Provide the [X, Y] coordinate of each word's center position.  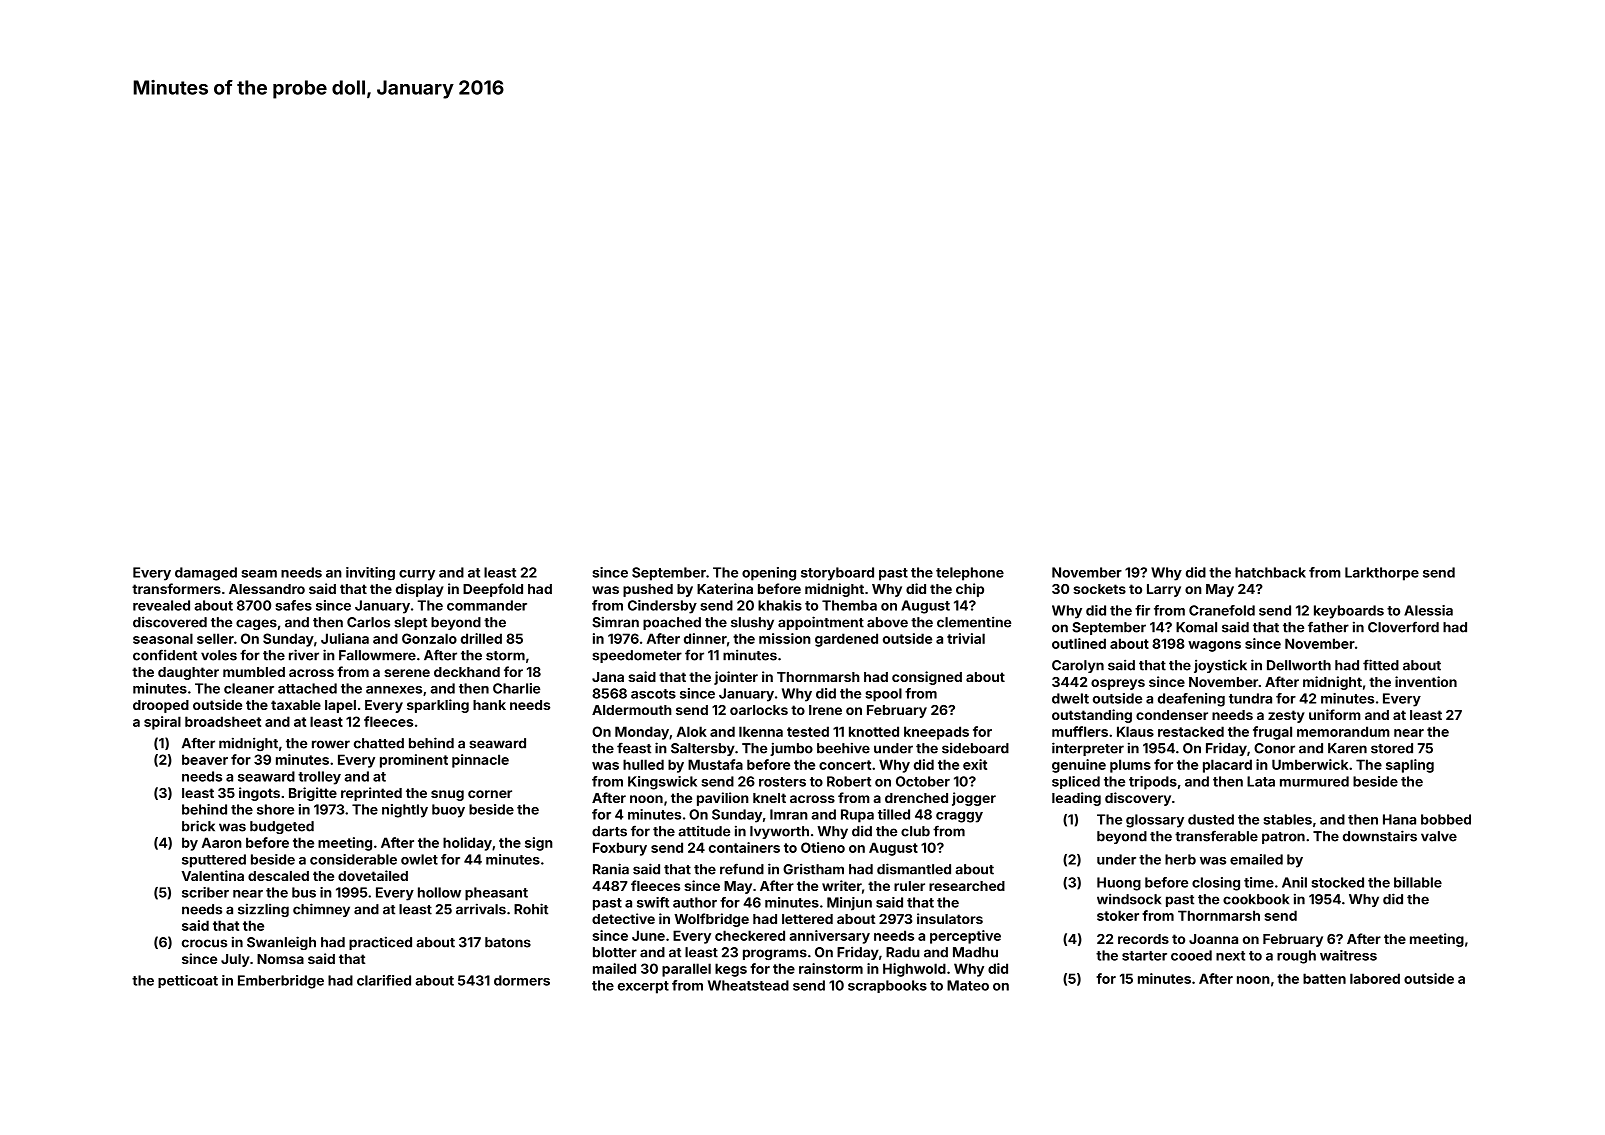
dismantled [914, 869]
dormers [522, 980]
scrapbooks [887, 986]
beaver [205, 759]
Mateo [968, 985]
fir [1142, 610]
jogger [974, 799]
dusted [1211, 819]
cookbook [1256, 899]
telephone [970, 574]
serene [407, 673]
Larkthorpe [1382, 574]
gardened [846, 640]
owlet [419, 859]
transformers [176, 588]
